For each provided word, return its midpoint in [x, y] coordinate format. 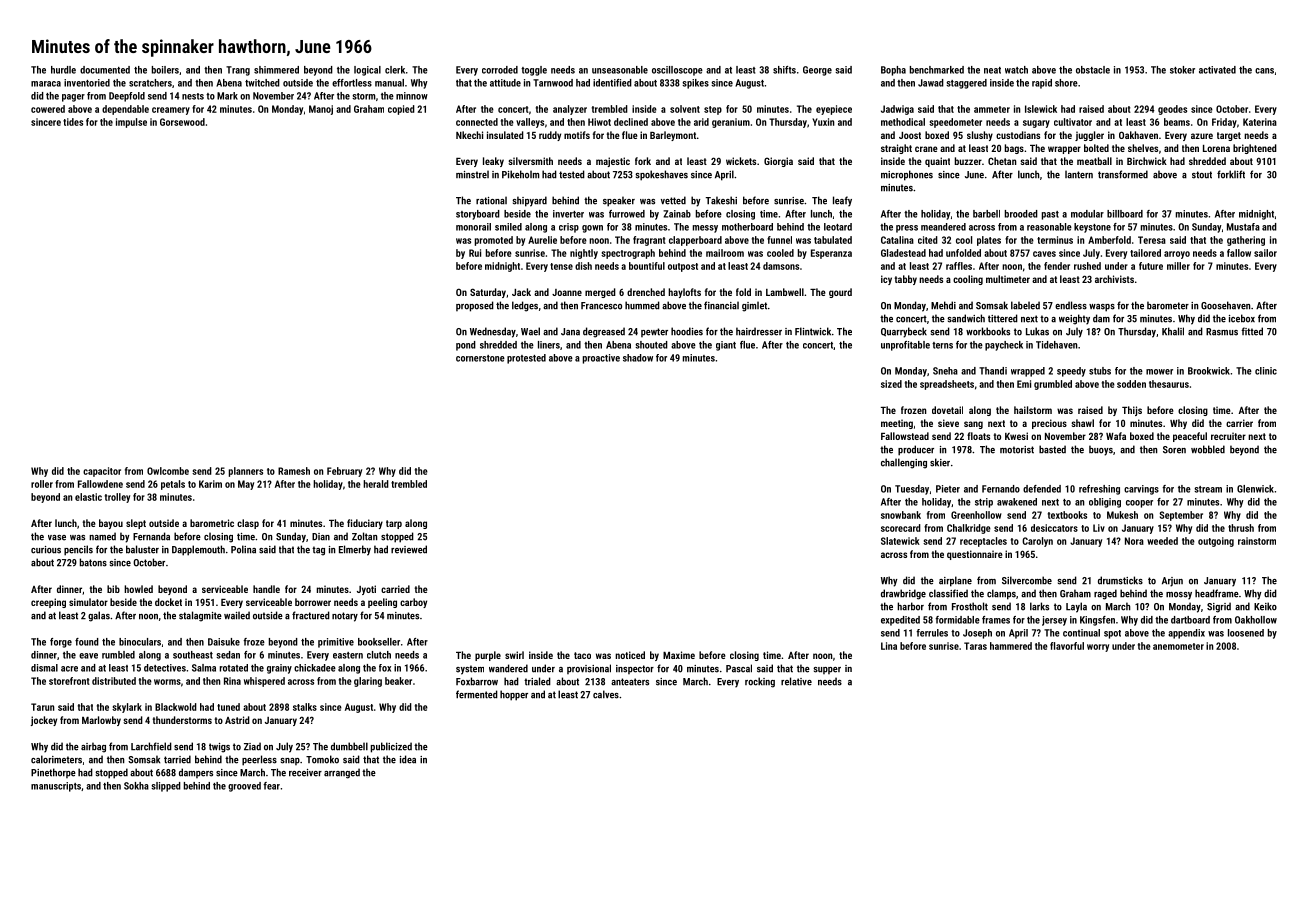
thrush [1241, 528]
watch [1016, 70]
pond [466, 346]
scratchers [150, 83]
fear [271, 786]
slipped [166, 787]
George [817, 71]
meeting [897, 424]
